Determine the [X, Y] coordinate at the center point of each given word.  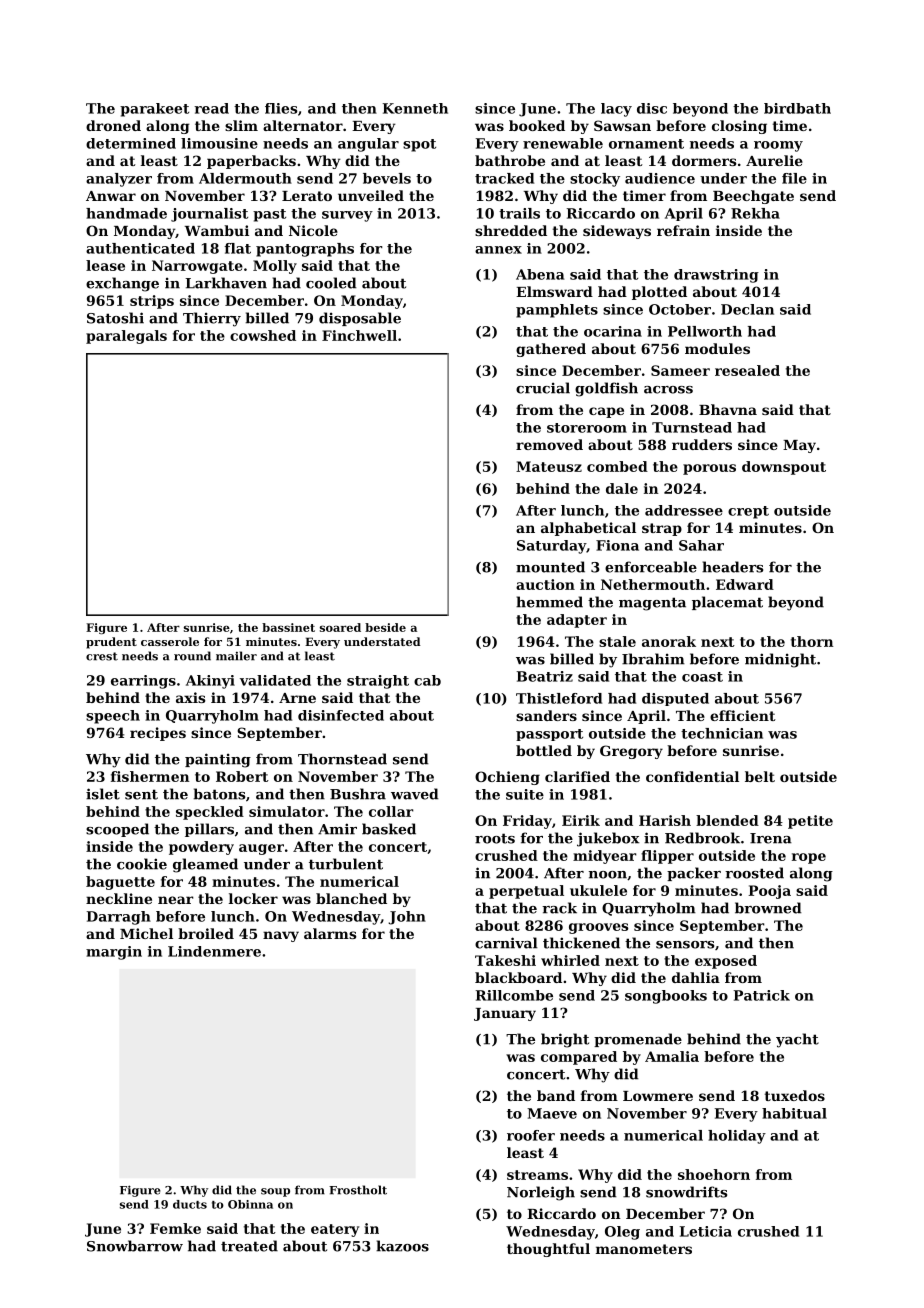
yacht [797, 1040]
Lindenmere [214, 951]
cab [427, 680]
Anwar [111, 196]
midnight [780, 660]
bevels [387, 178]
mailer [236, 656]
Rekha [755, 213]
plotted [659, 293]
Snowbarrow [135, 1246]
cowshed [263, 335]
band [556, 1095]
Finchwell [359, 335]
